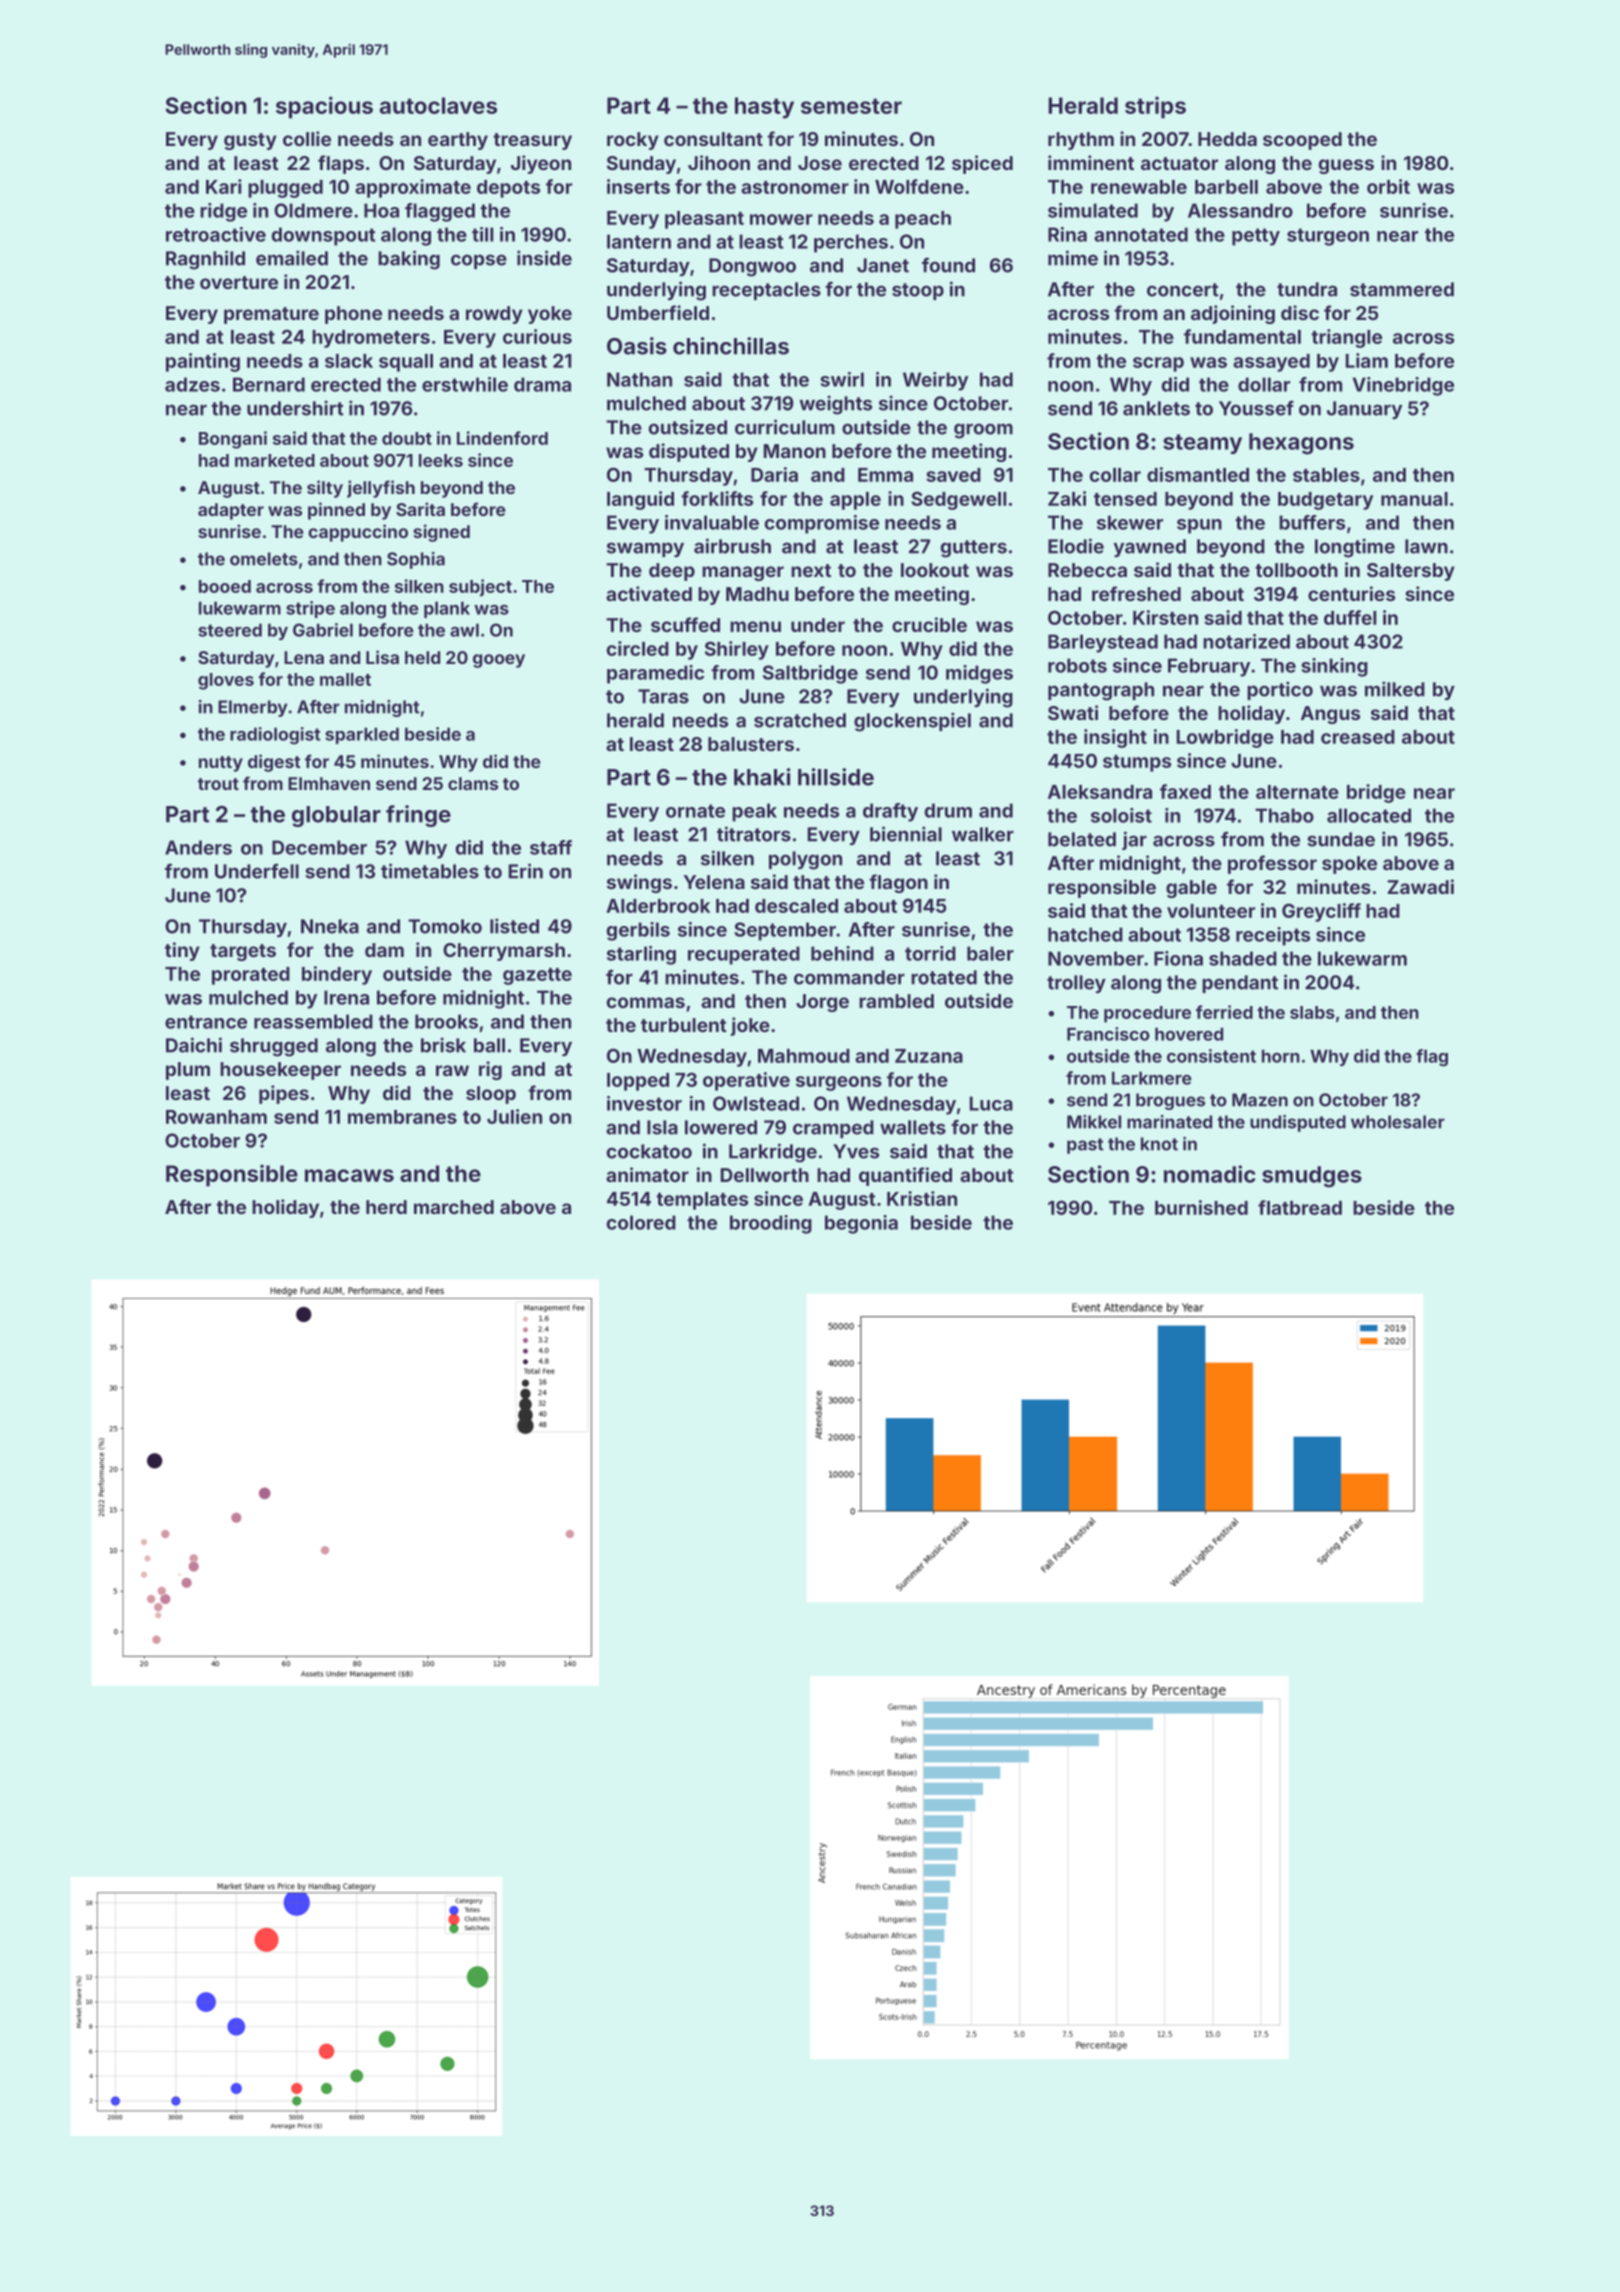  I want to click on Lindenford, so click(502, 438).
